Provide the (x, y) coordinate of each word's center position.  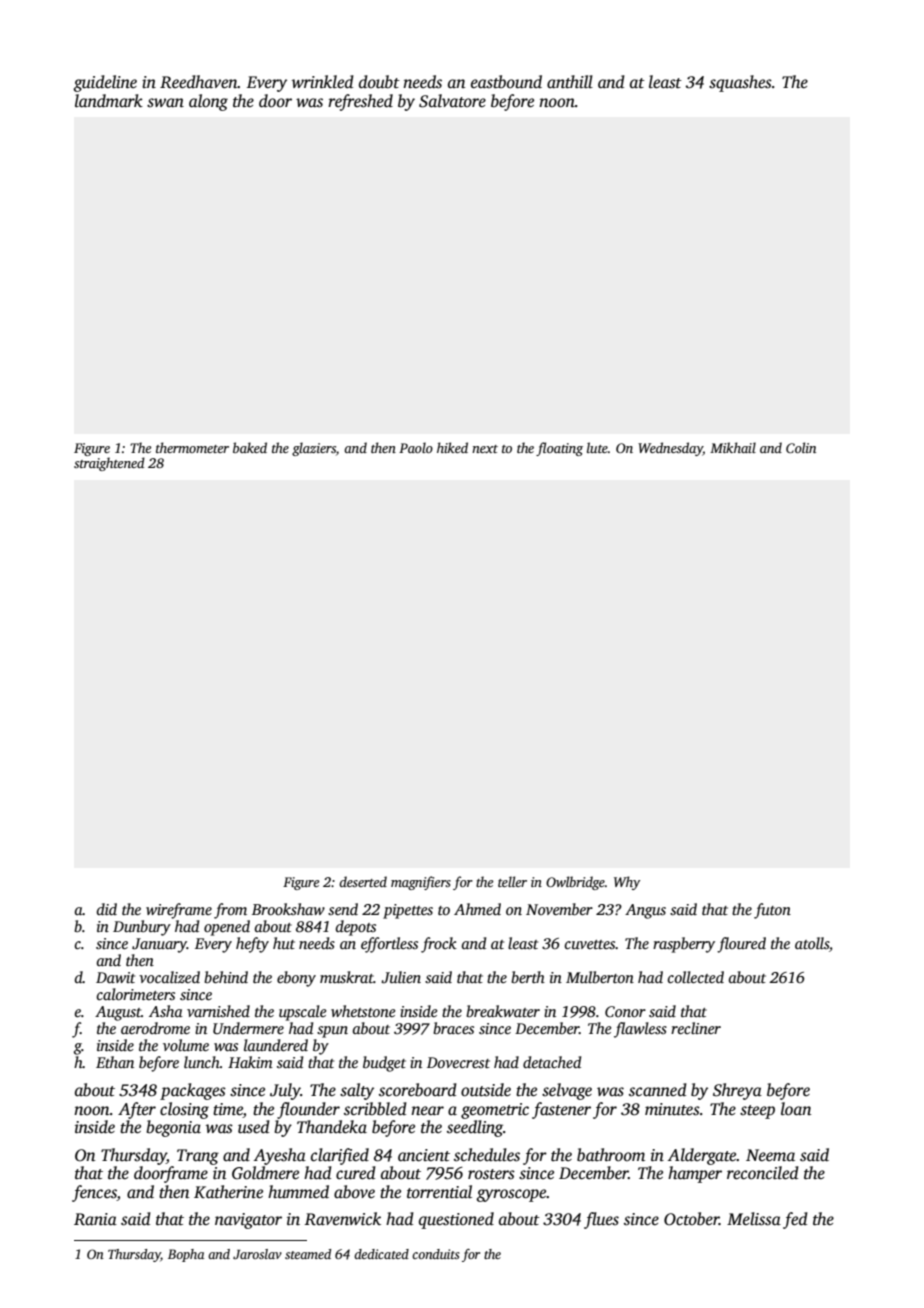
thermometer (192, 447)
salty (357, 1091)
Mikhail (733, 447)
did (107, 909)
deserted (363, 881)
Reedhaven (199, 82)
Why (627, 883)
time (228, 1109)
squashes (740, 83)
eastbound (506, 82)
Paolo (416, 447)
